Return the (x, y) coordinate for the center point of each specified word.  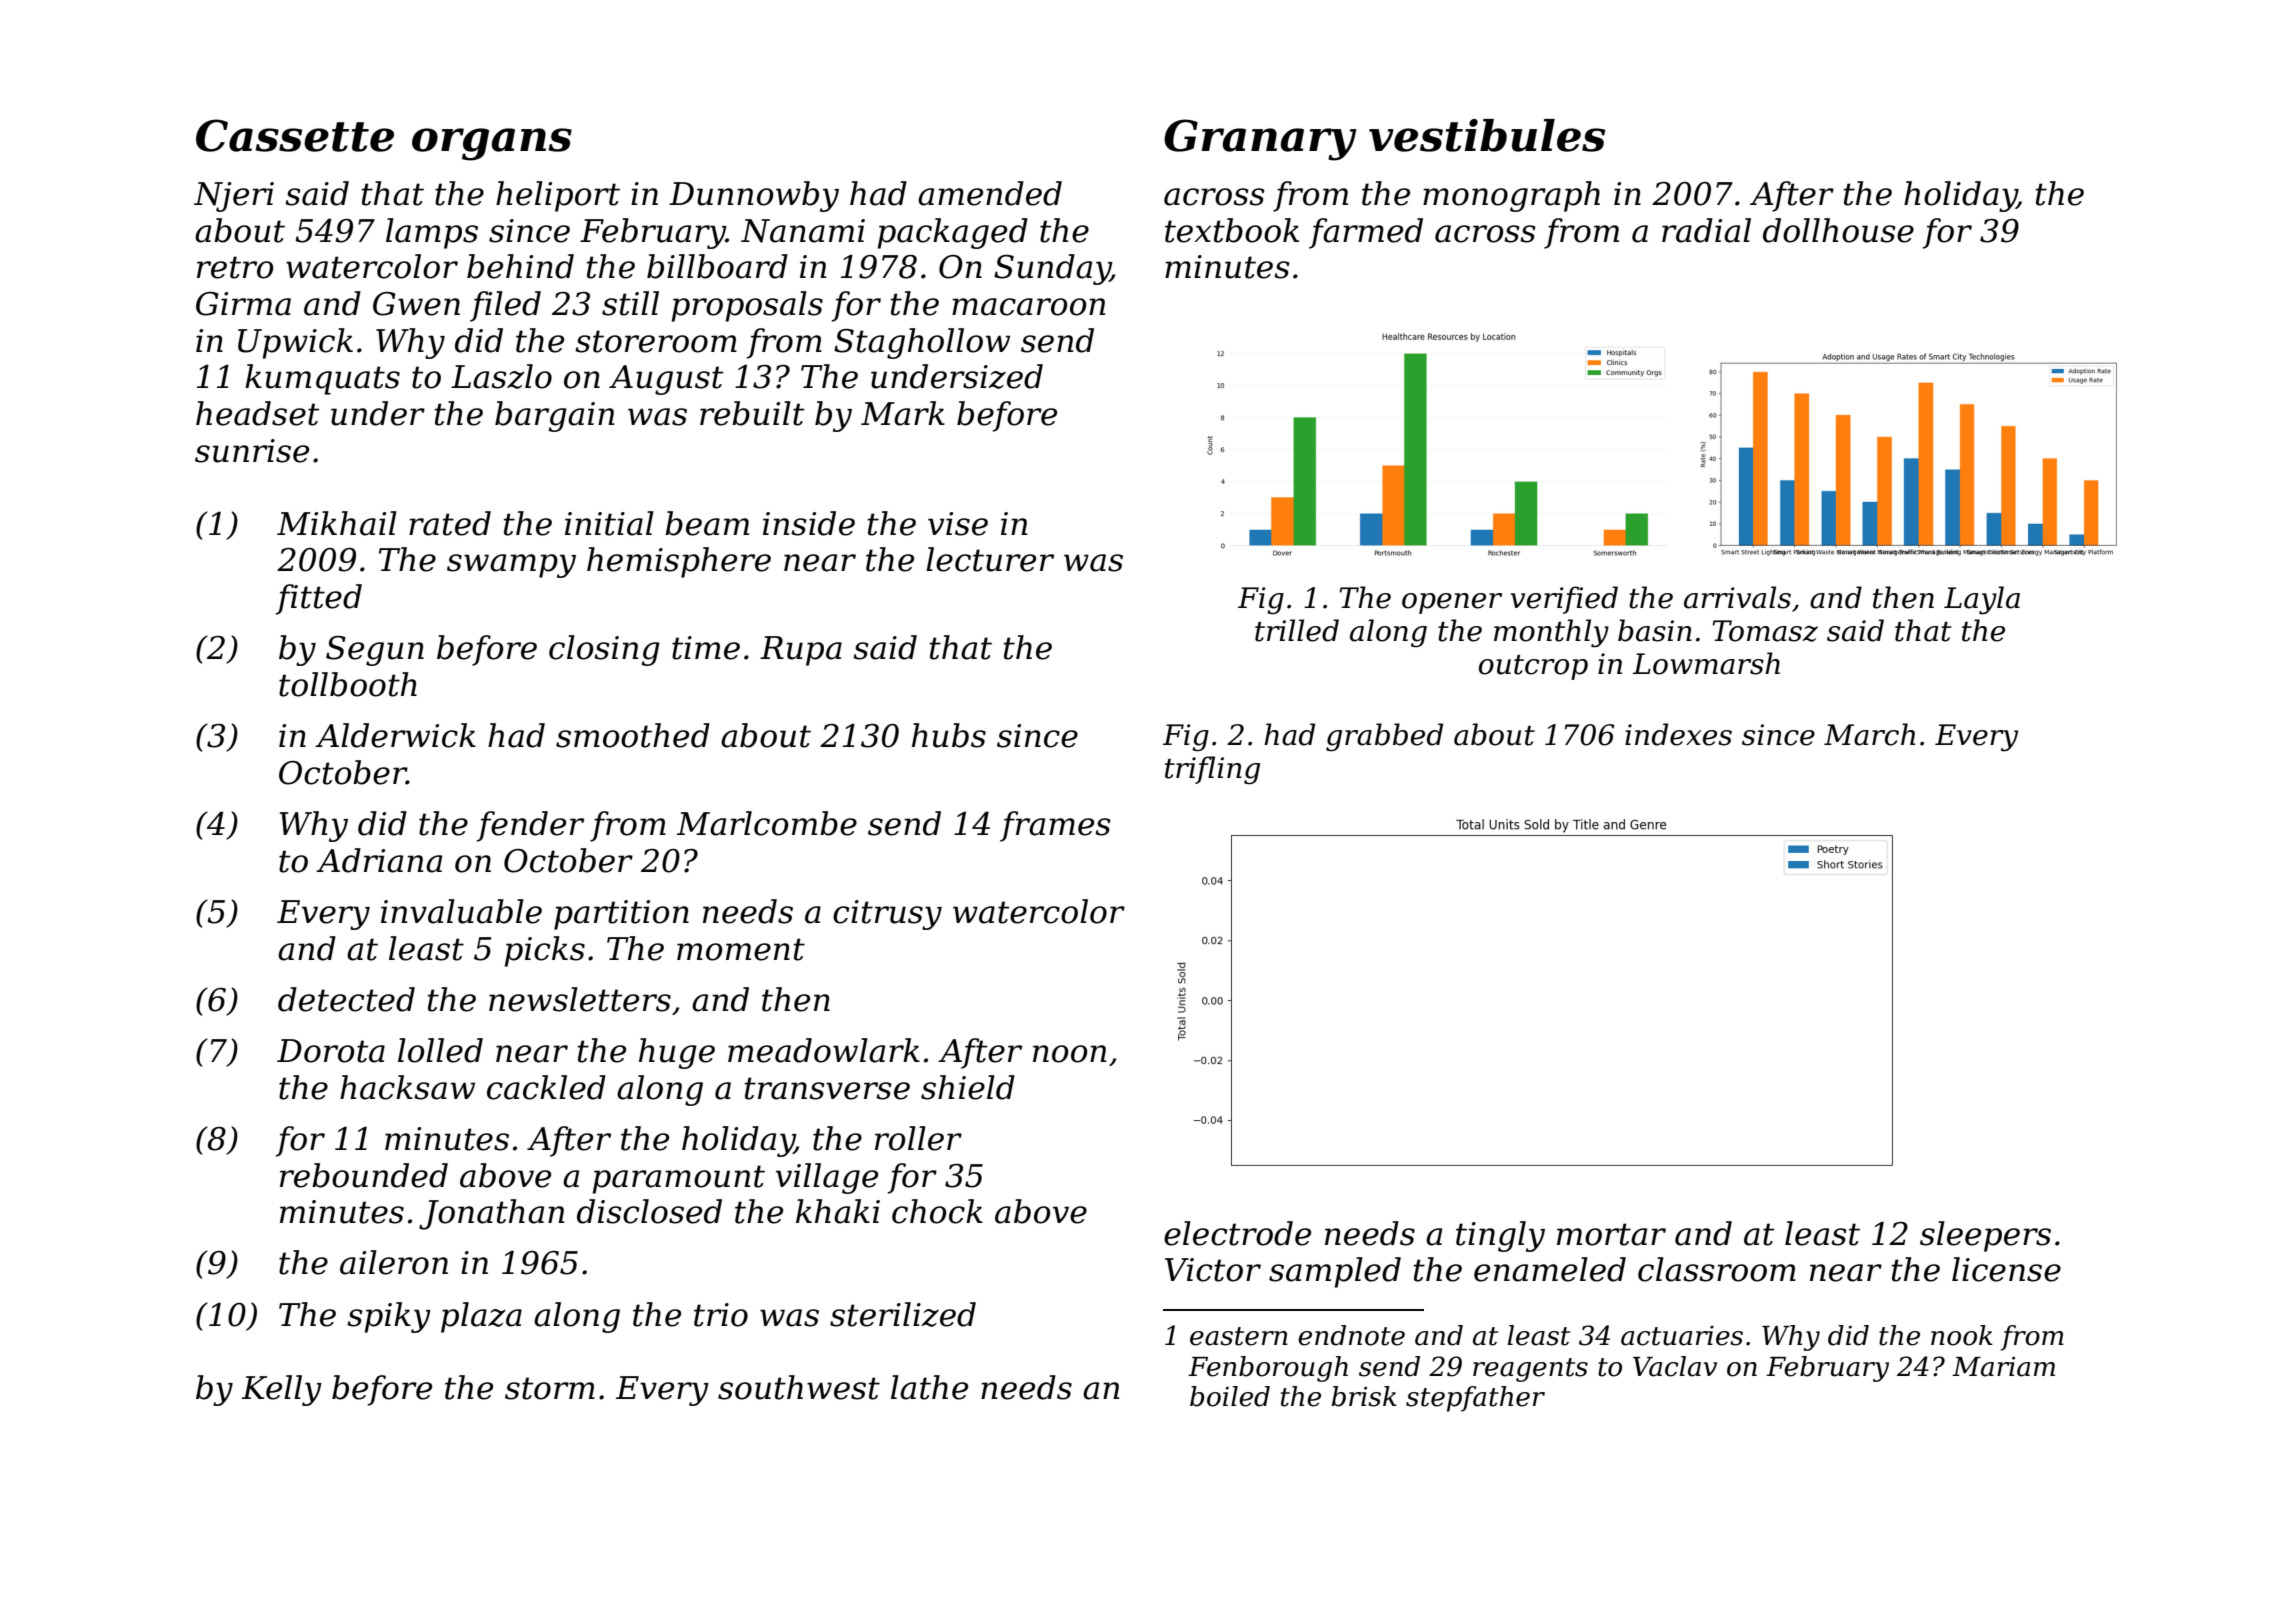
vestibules (1487, 135)
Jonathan (491, 1214)
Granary (1260, 140)
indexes (1678, 734)
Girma (243, 304)
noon (1069, 1054)
